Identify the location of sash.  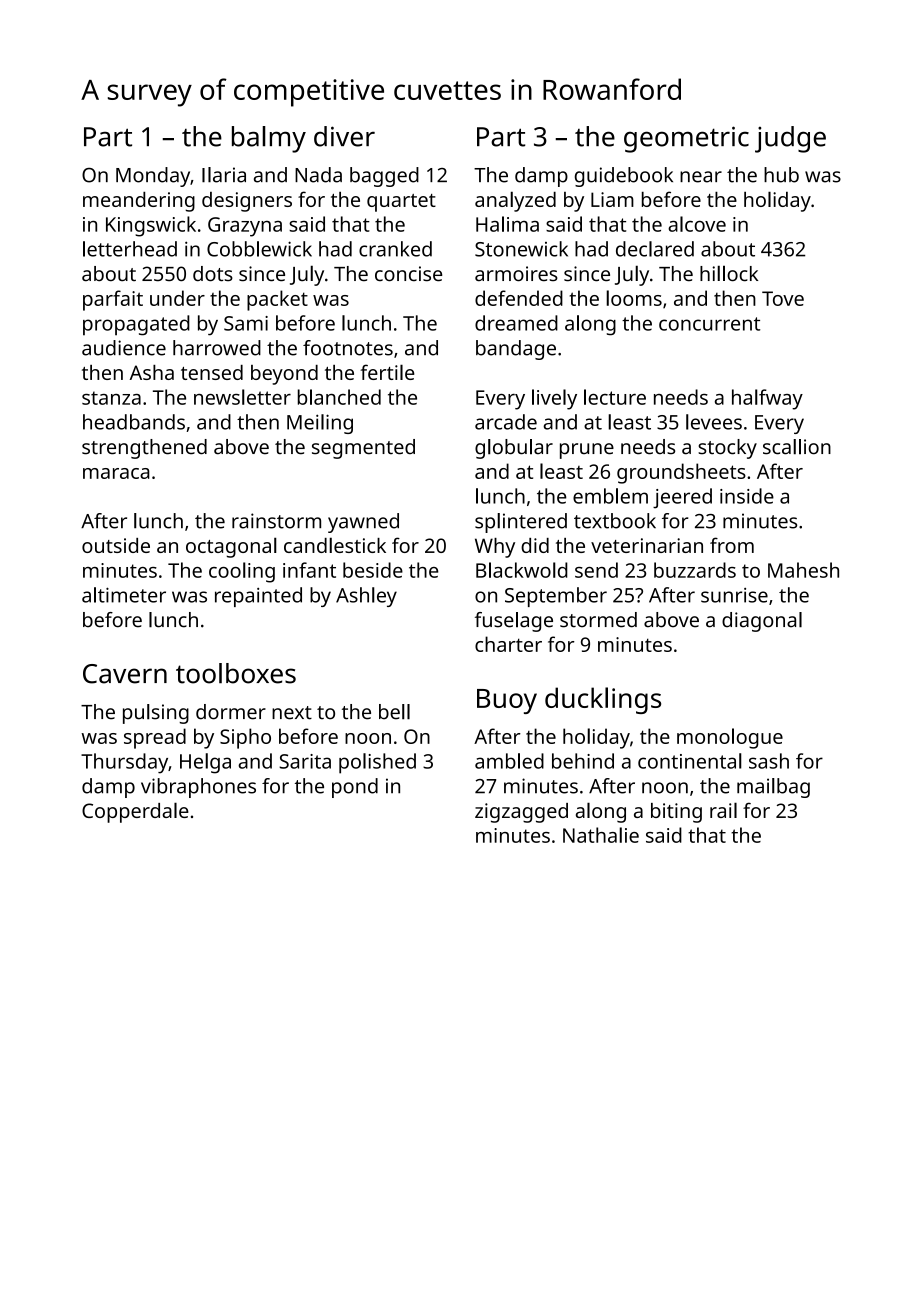
(769, 761).
